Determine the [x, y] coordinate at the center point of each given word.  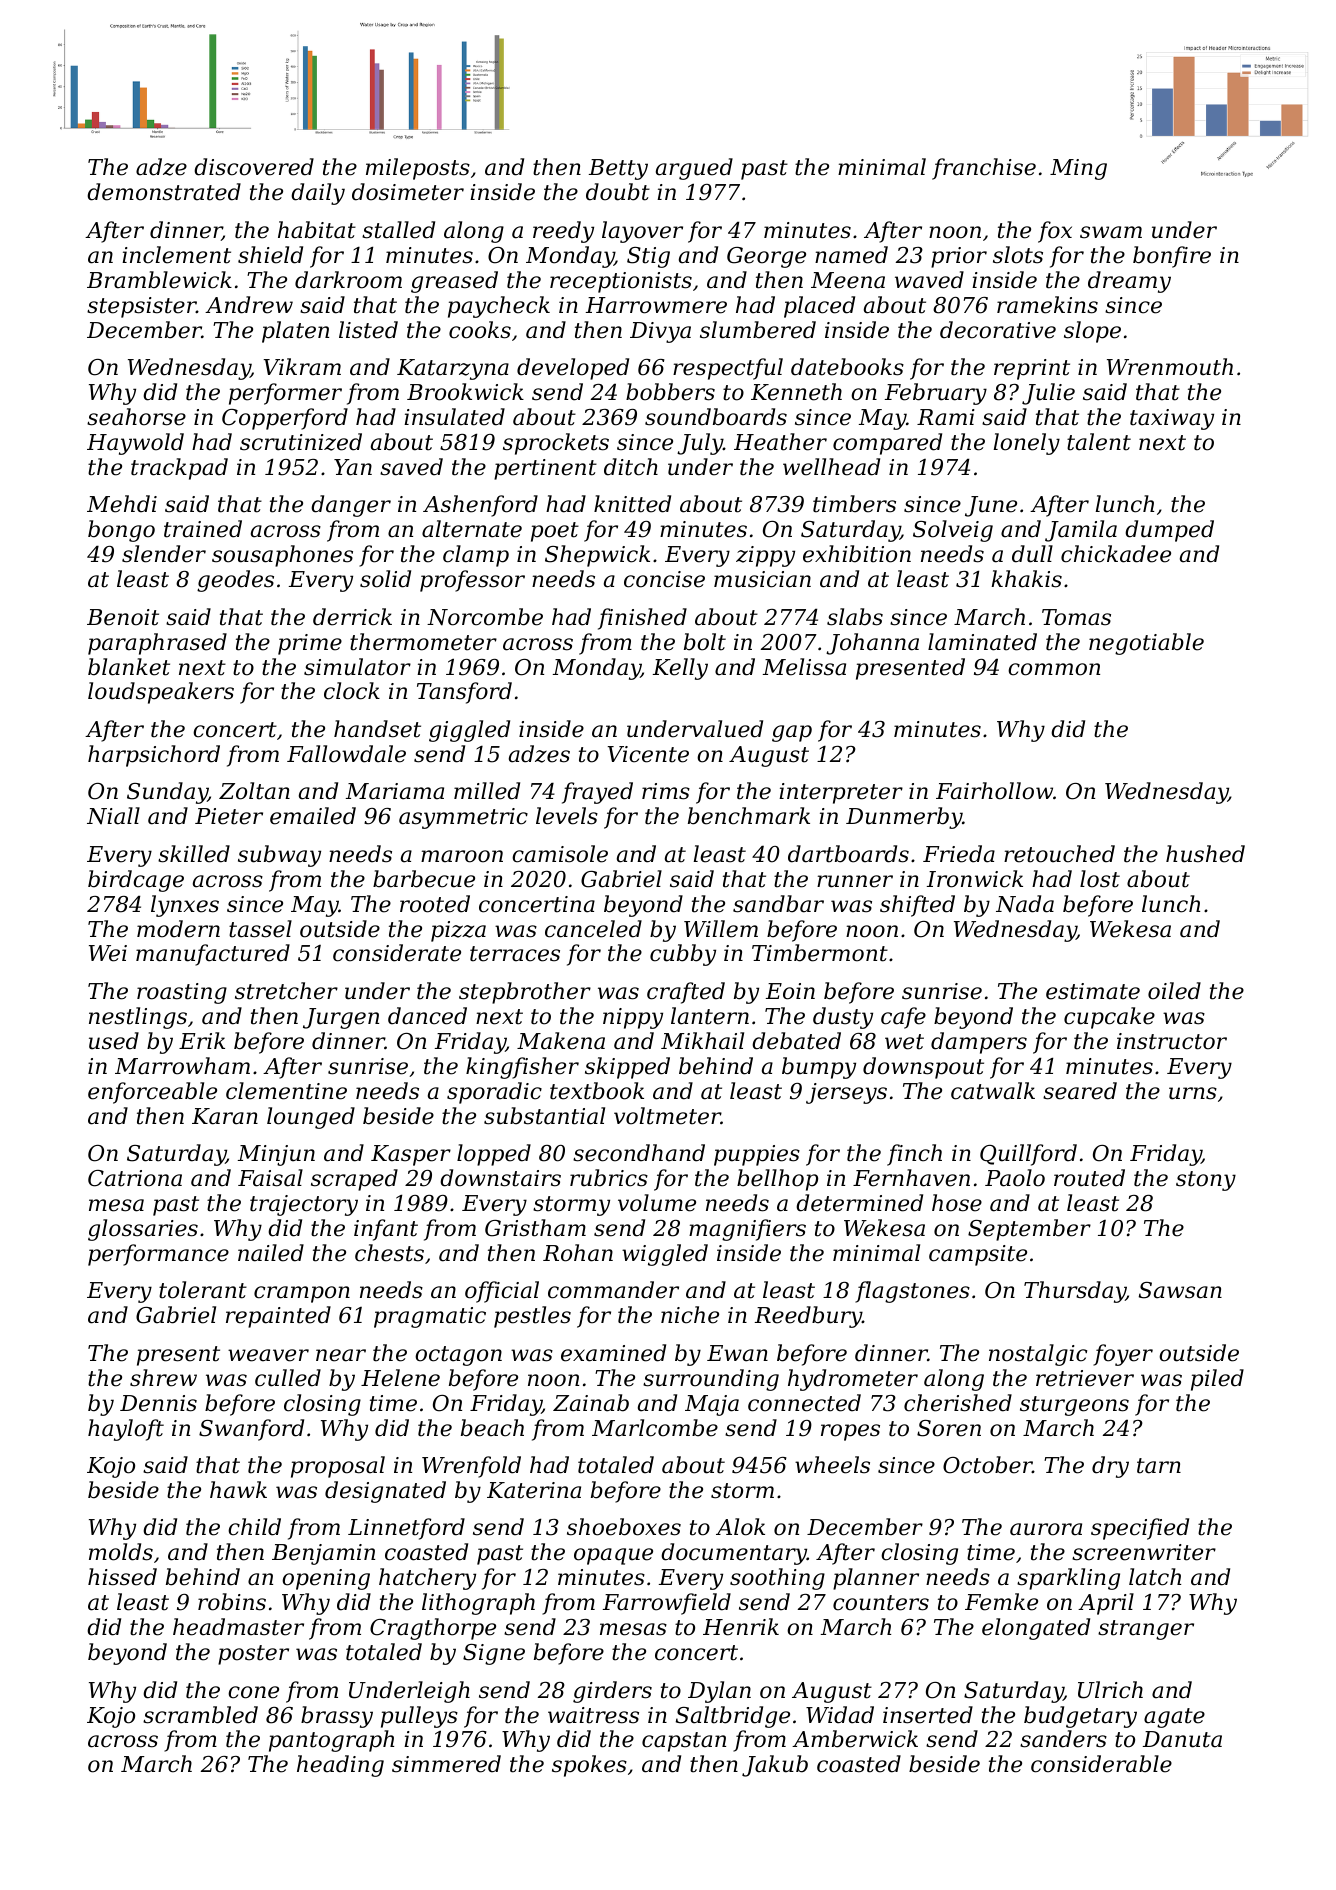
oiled [1174, 991]
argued [694, 169]
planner [876, 1579]
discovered [254, 167]
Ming [1078, 169]
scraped [354, 1180]
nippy [633, 1018]
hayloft [126, 1430]
